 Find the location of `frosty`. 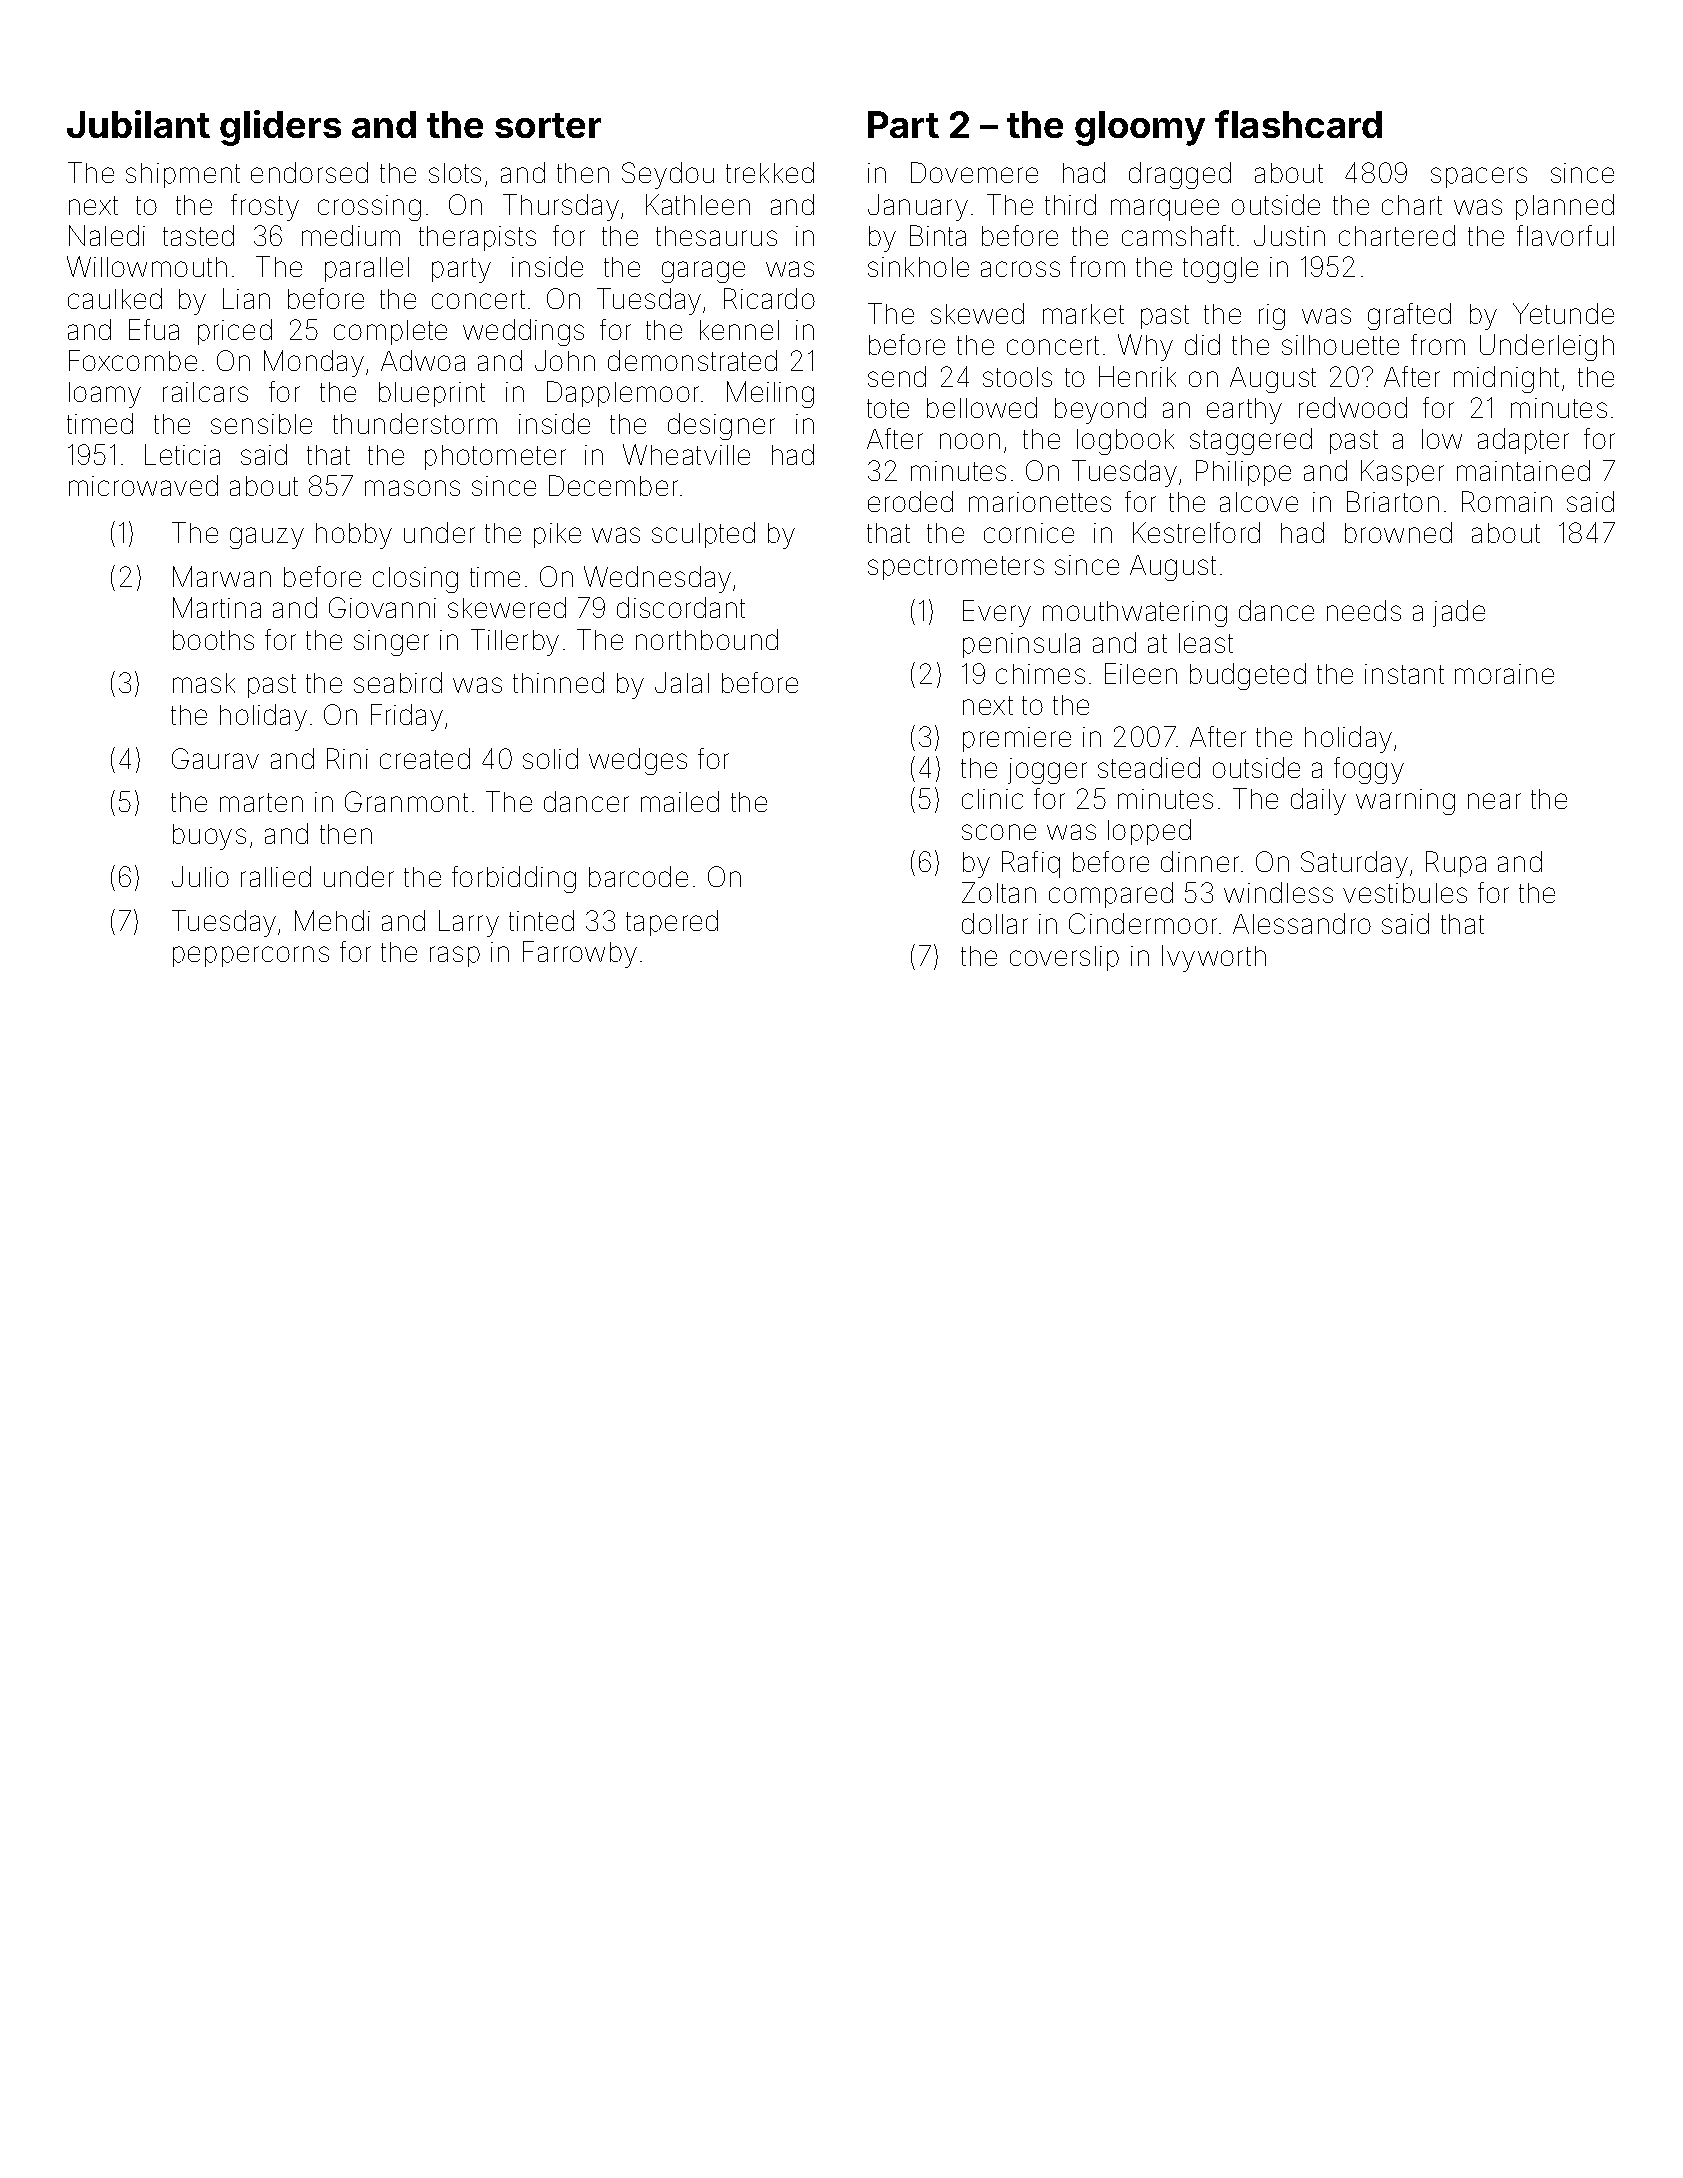

frosty is located at coordinates (265, 207).
